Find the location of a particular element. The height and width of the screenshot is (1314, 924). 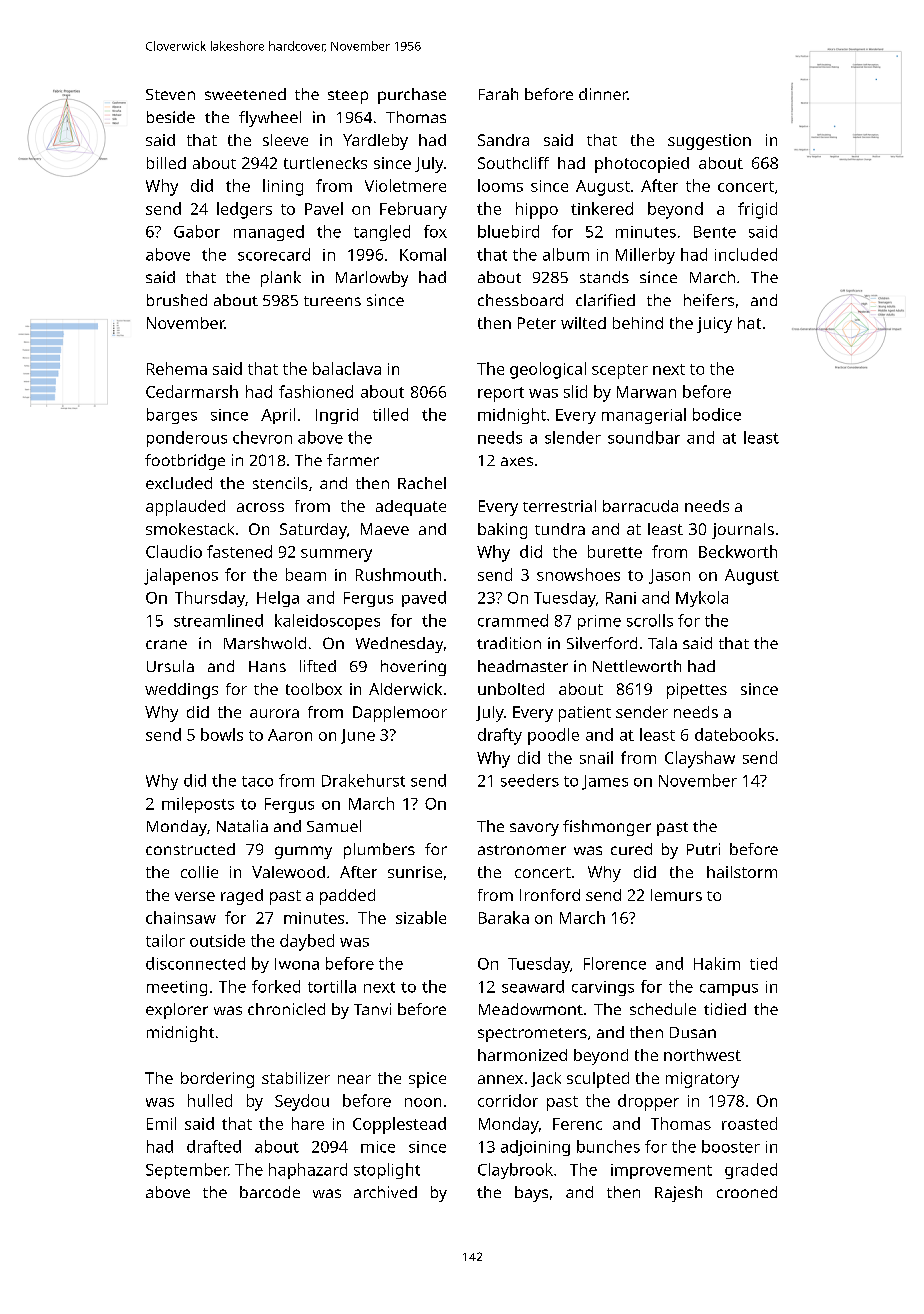

Marwan is located at coordinates (646, 392).
